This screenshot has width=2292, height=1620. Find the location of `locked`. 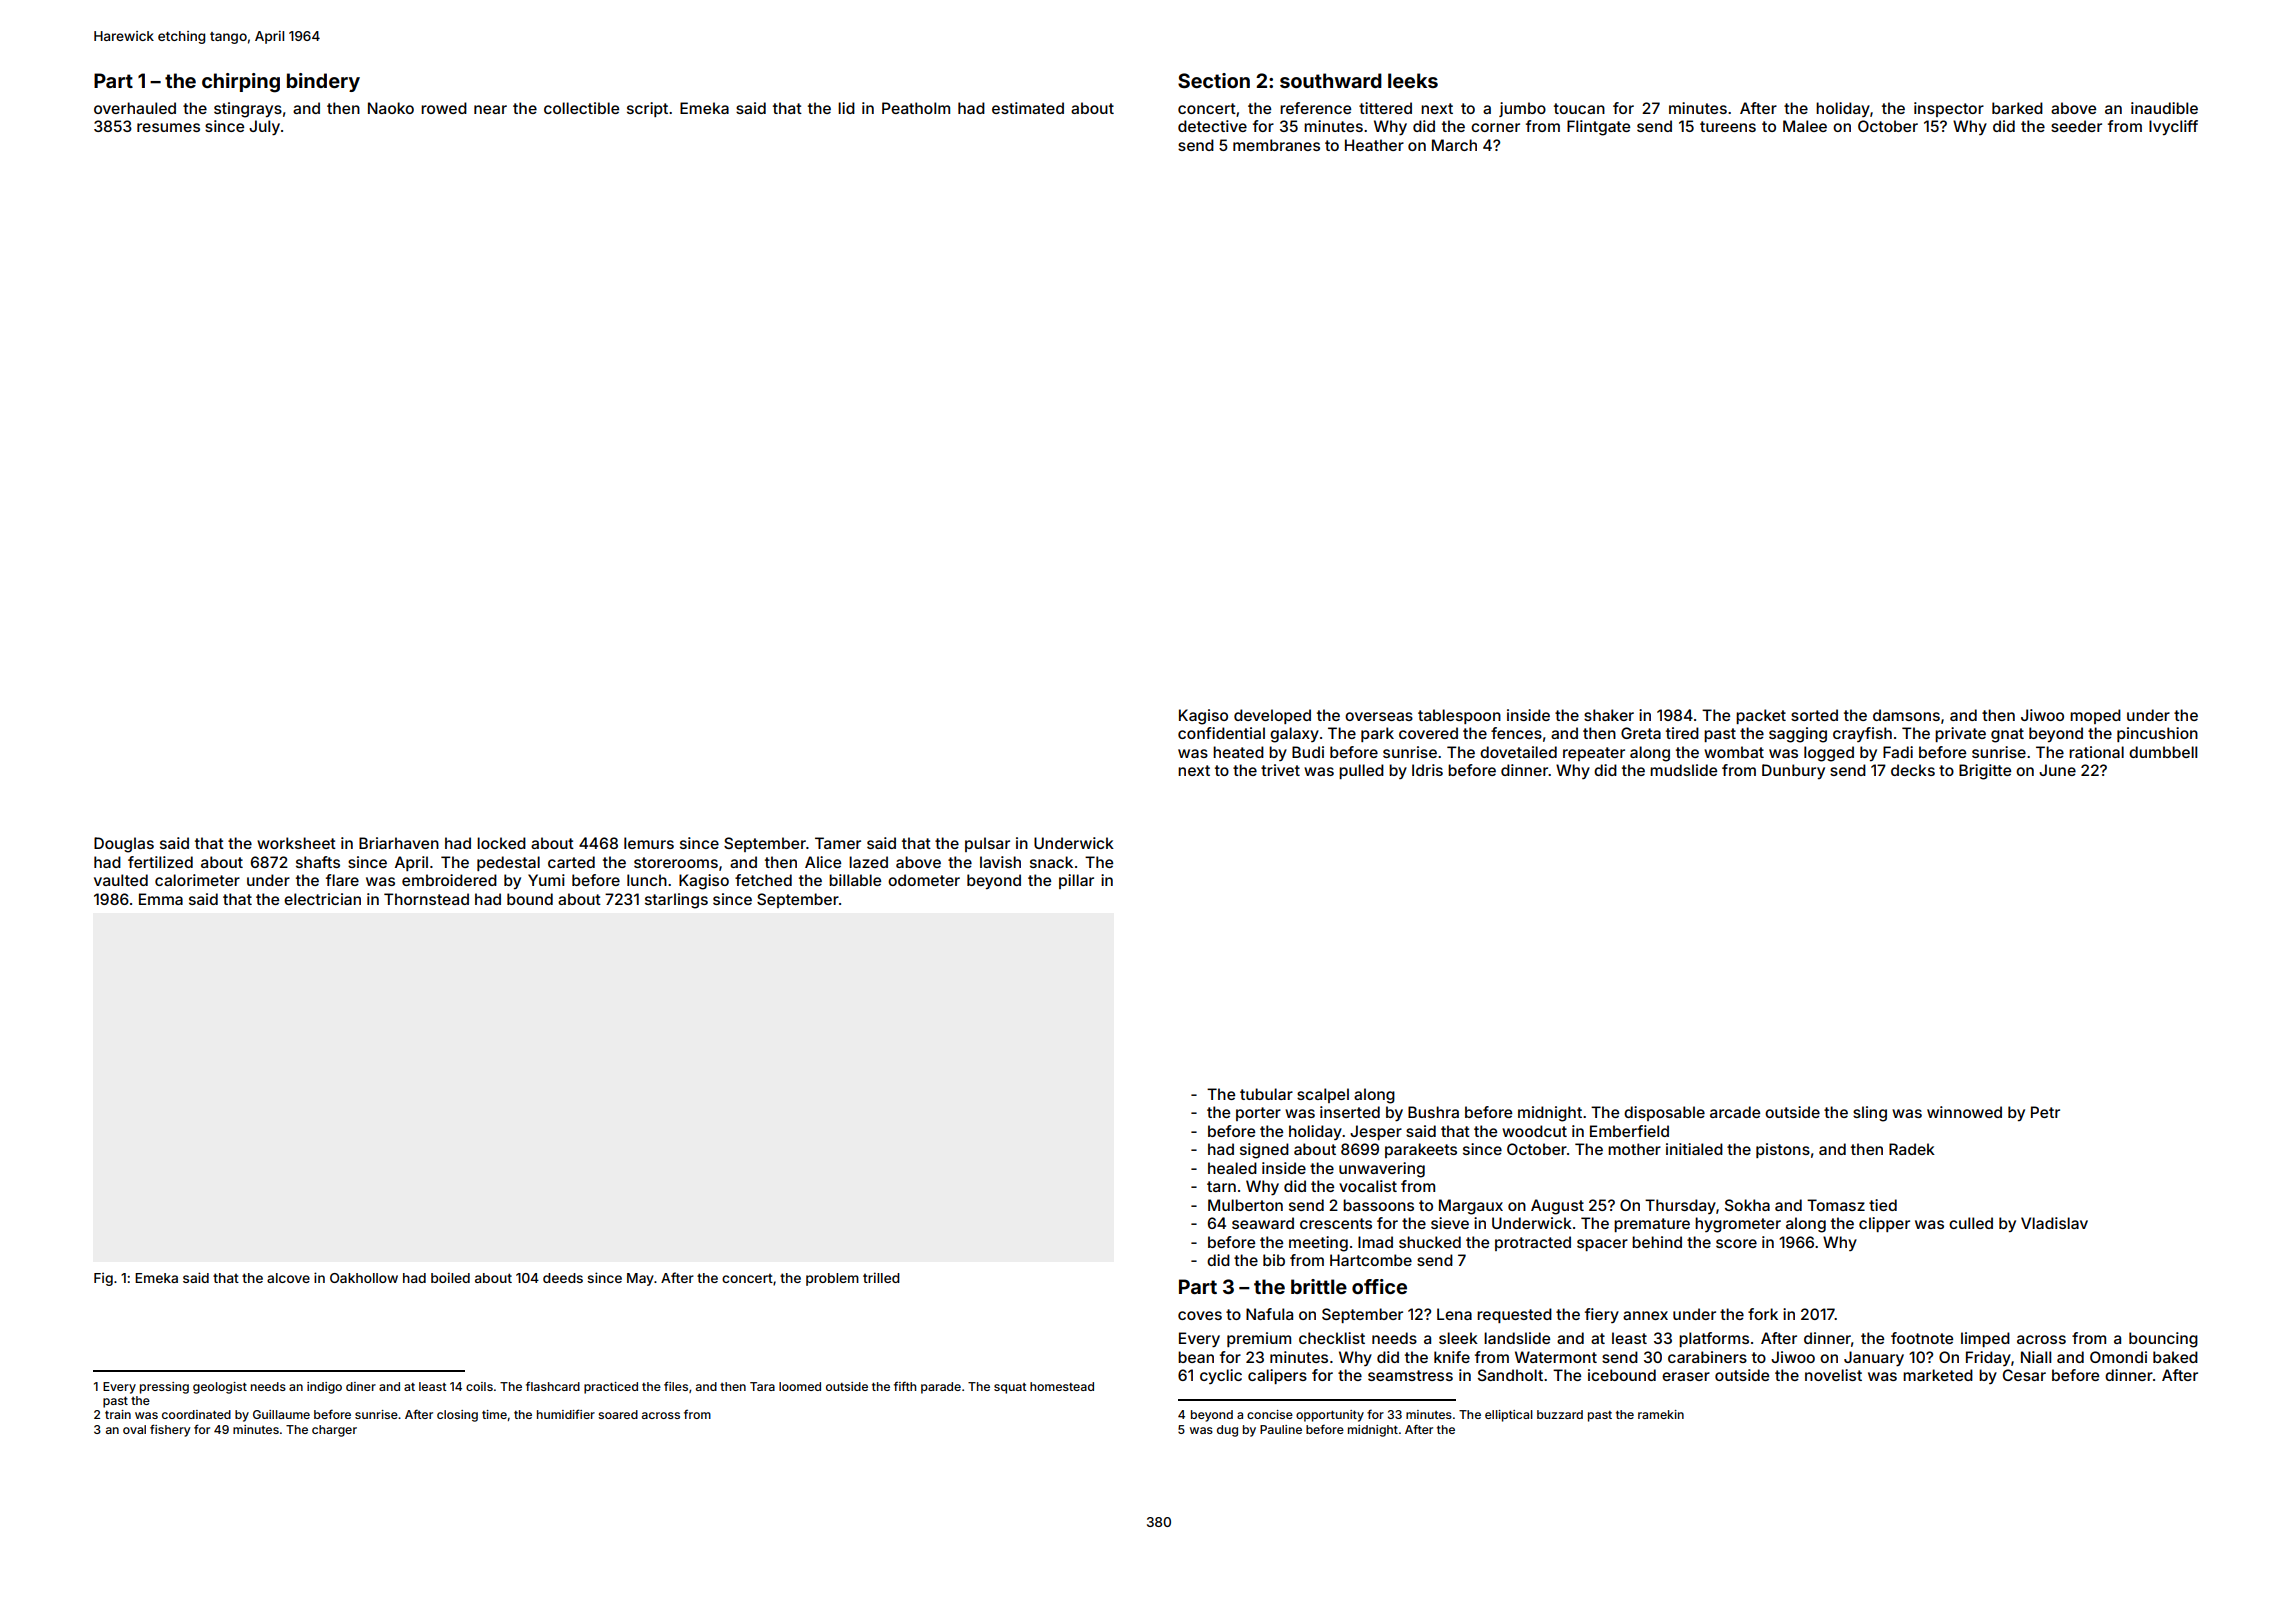

locked is located at coordinates (501, 843).
